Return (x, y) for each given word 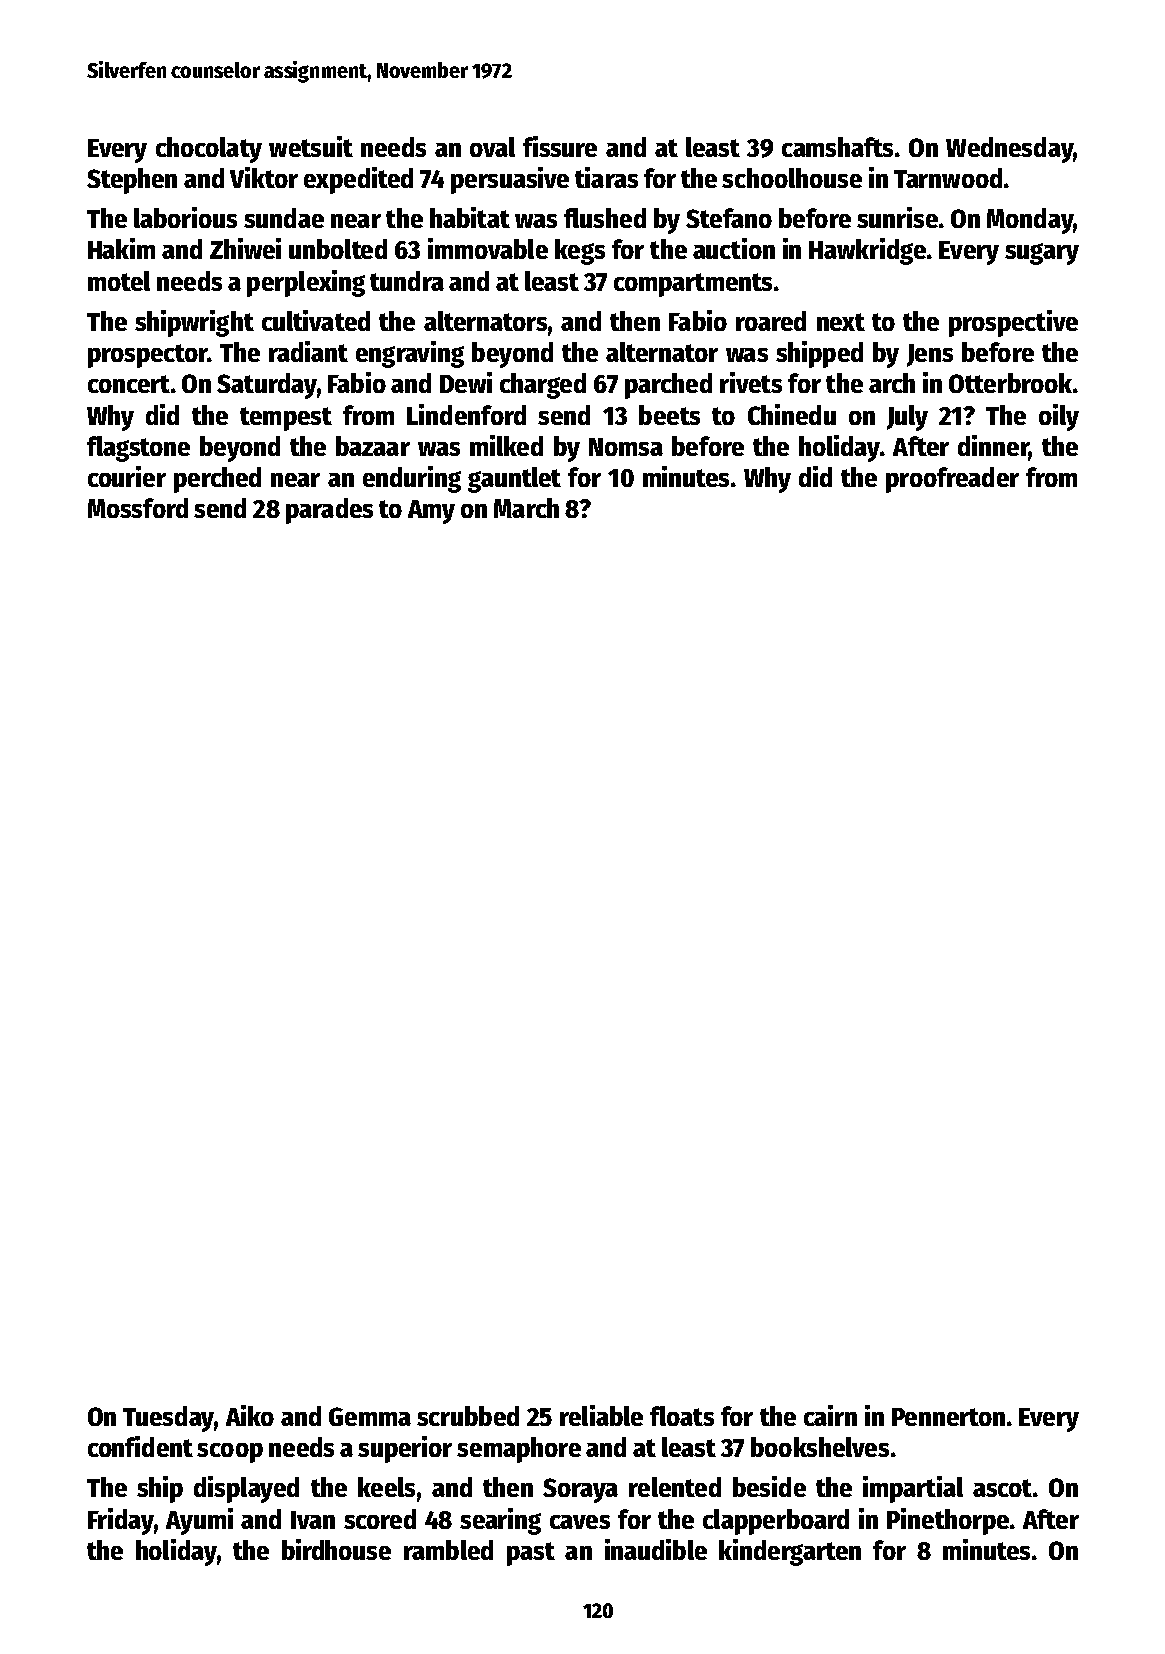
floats (682, 1416)
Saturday (266, 386)
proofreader (952, 480)
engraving (410, 354)
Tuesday (168, 1419)
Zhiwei (245, 248)
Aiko (250, 1415)
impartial (913, 1489)
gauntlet (514, 480)
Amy (431, 512)
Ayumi (199, 1521)
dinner (993, 447)
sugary (1042, 254)
